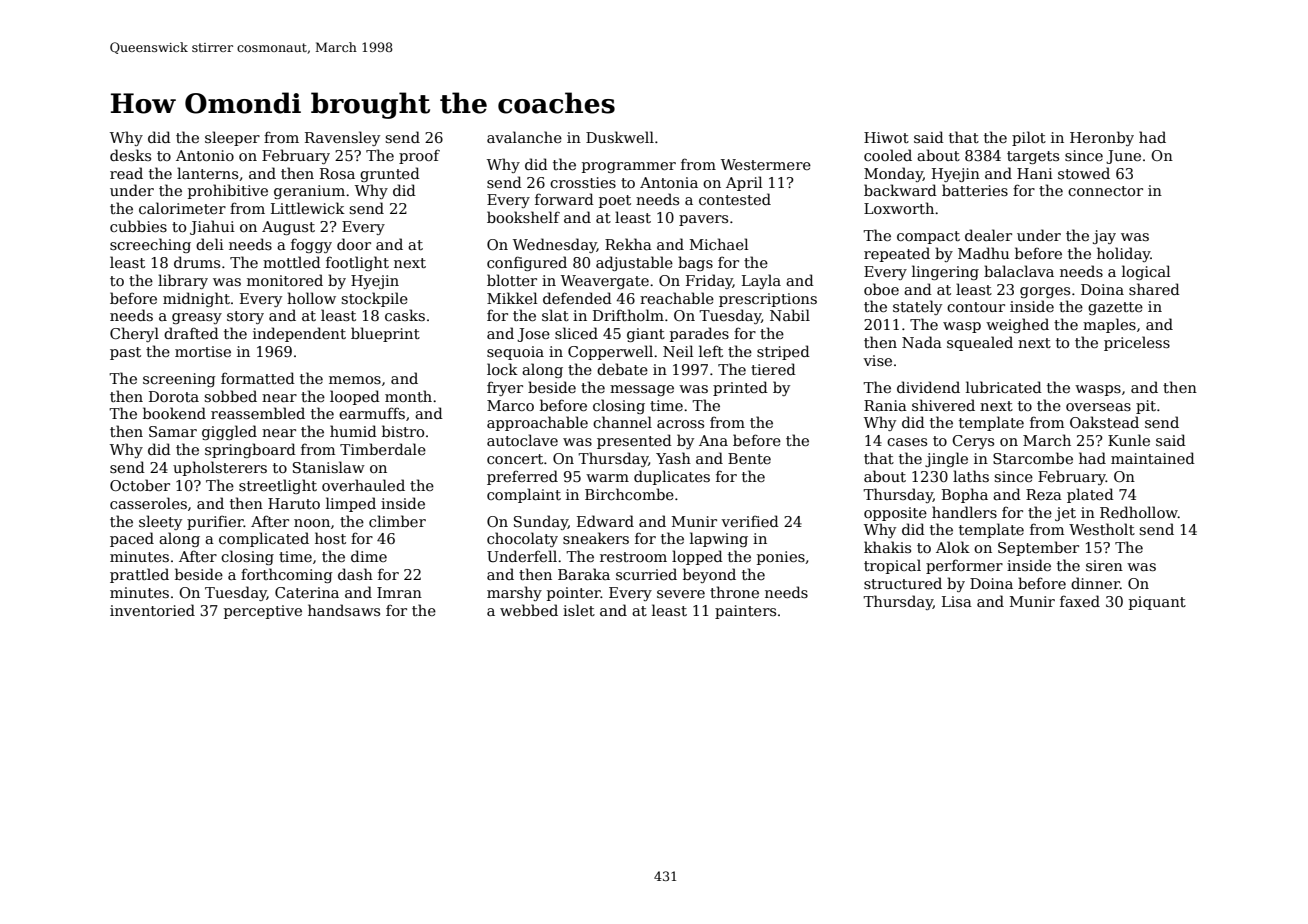  What do you see at coordinates (740, 388) in the page?
I see `printed` at bounding box center [740, 388].
